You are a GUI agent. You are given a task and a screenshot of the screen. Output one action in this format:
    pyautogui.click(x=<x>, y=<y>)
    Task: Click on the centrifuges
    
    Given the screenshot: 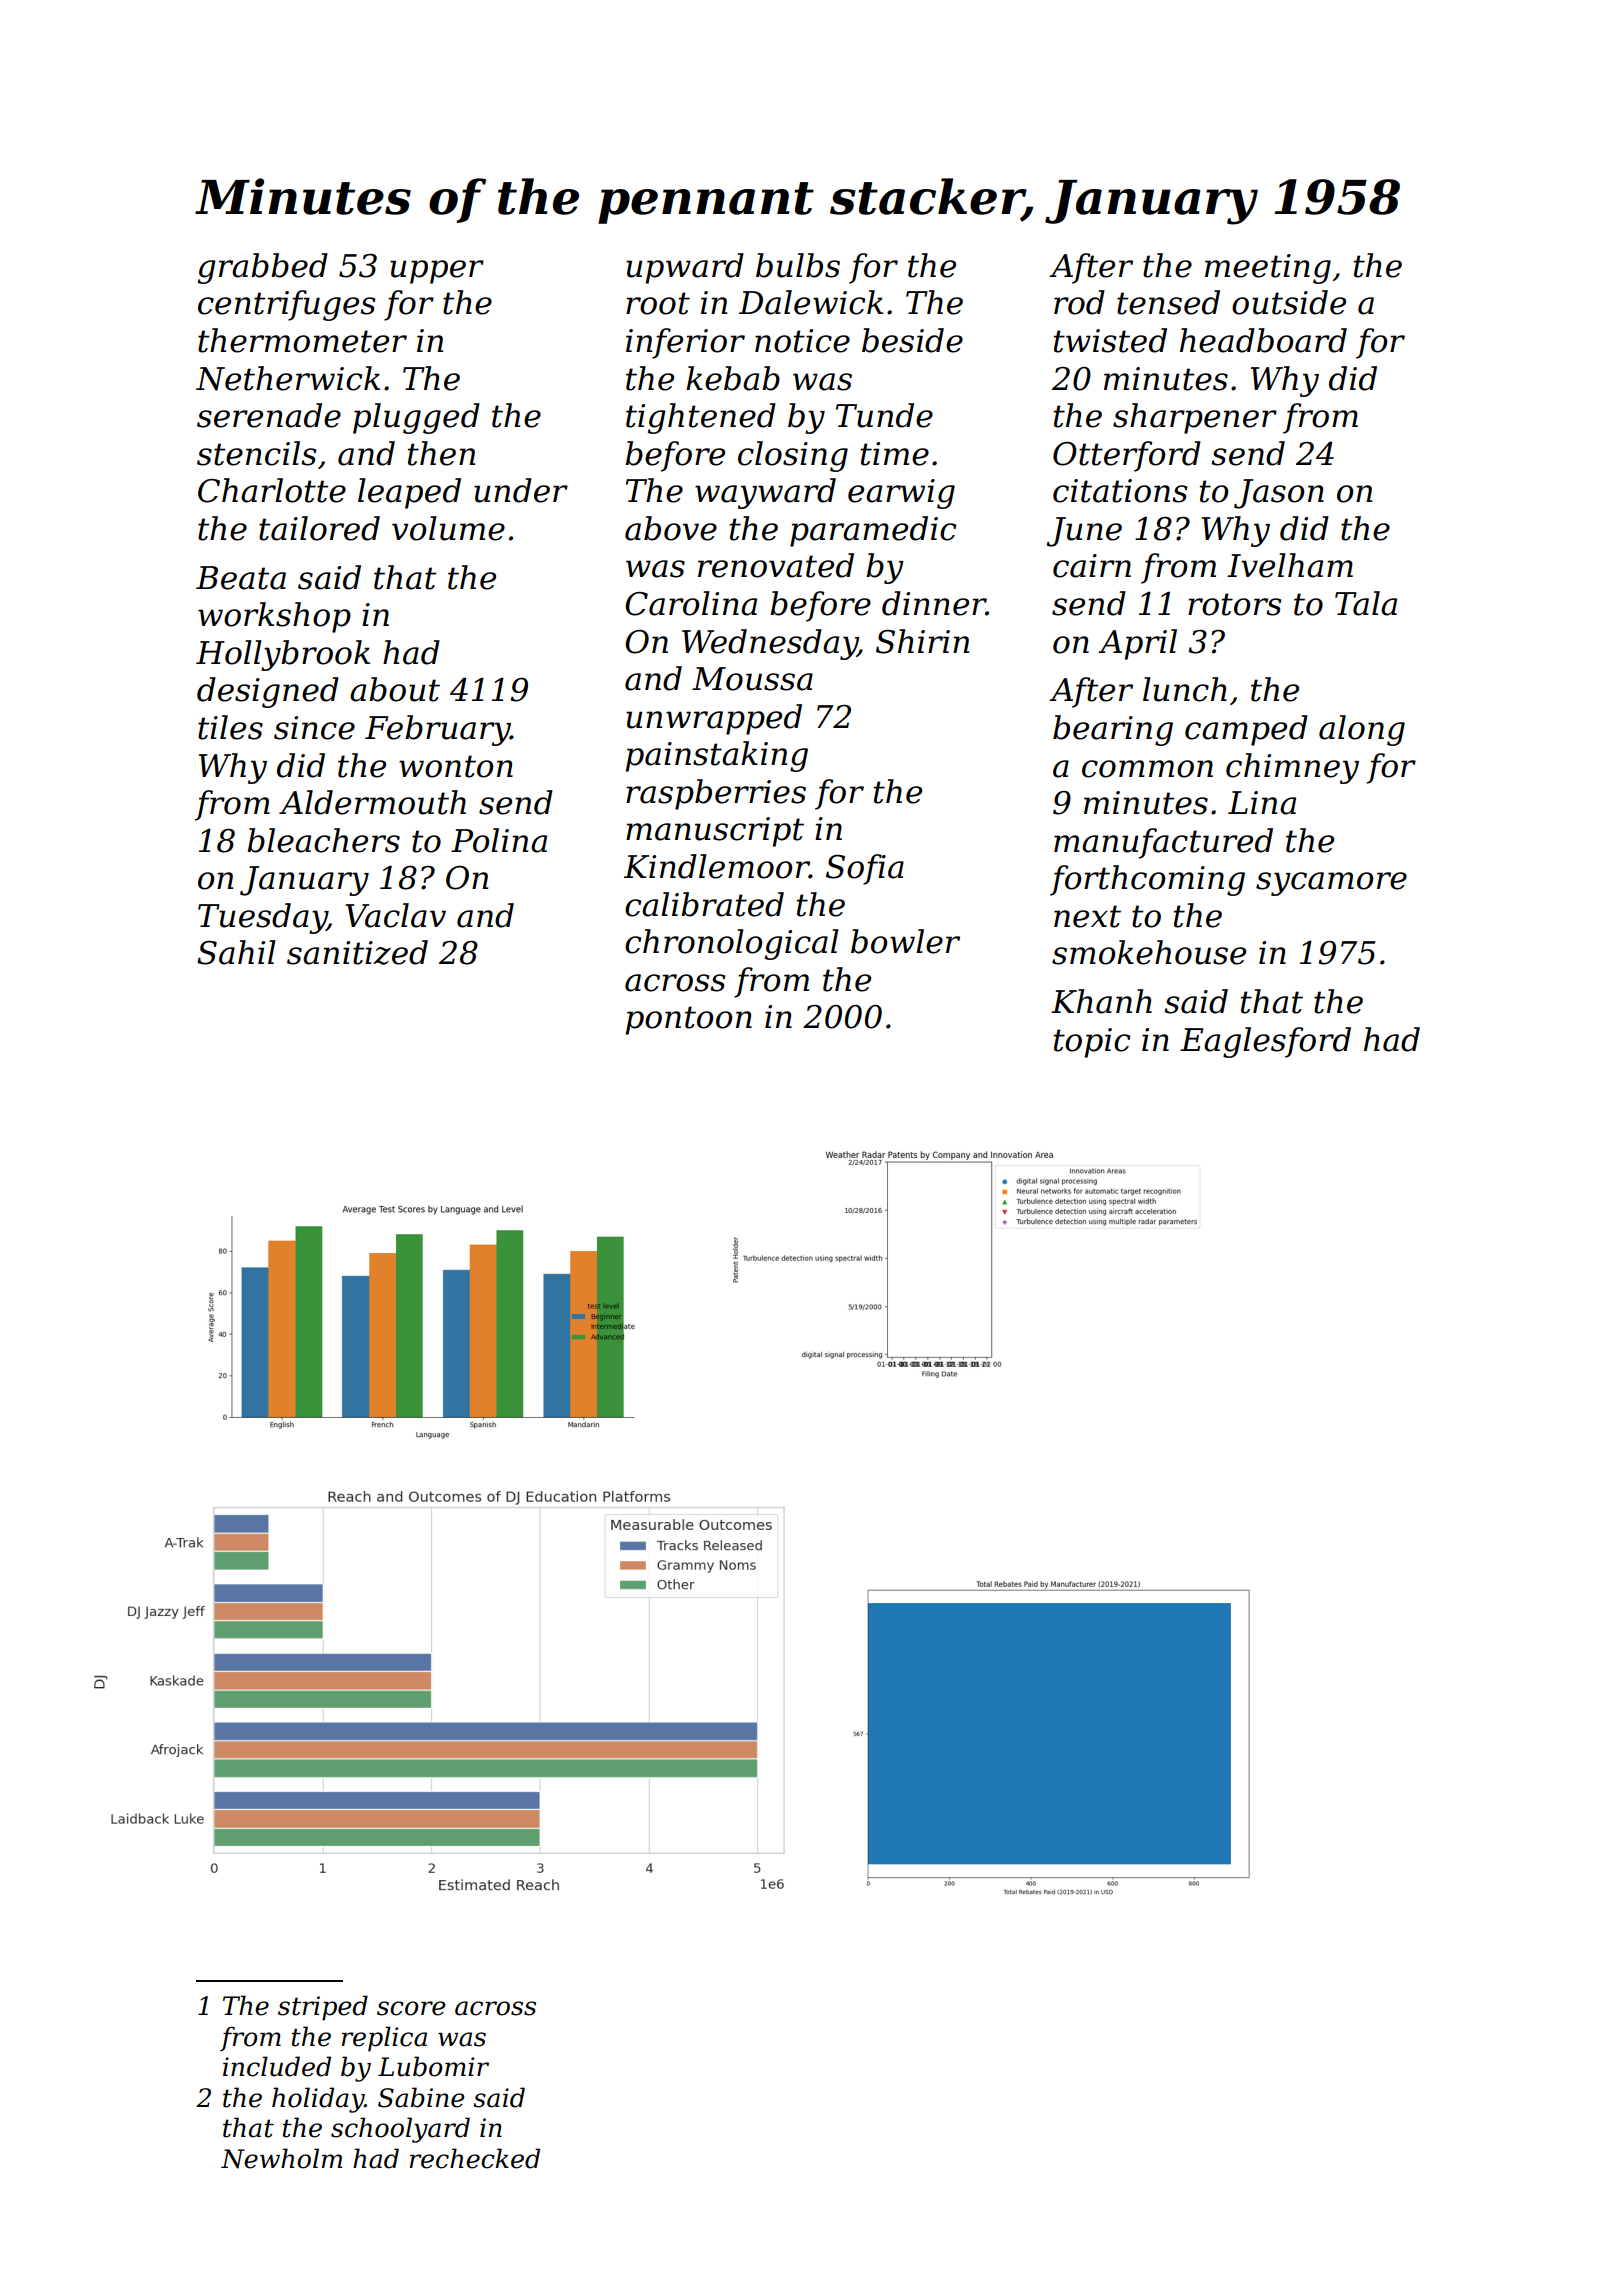 What is the action you would take?
    pyautogui.click(x=286, y=305)
